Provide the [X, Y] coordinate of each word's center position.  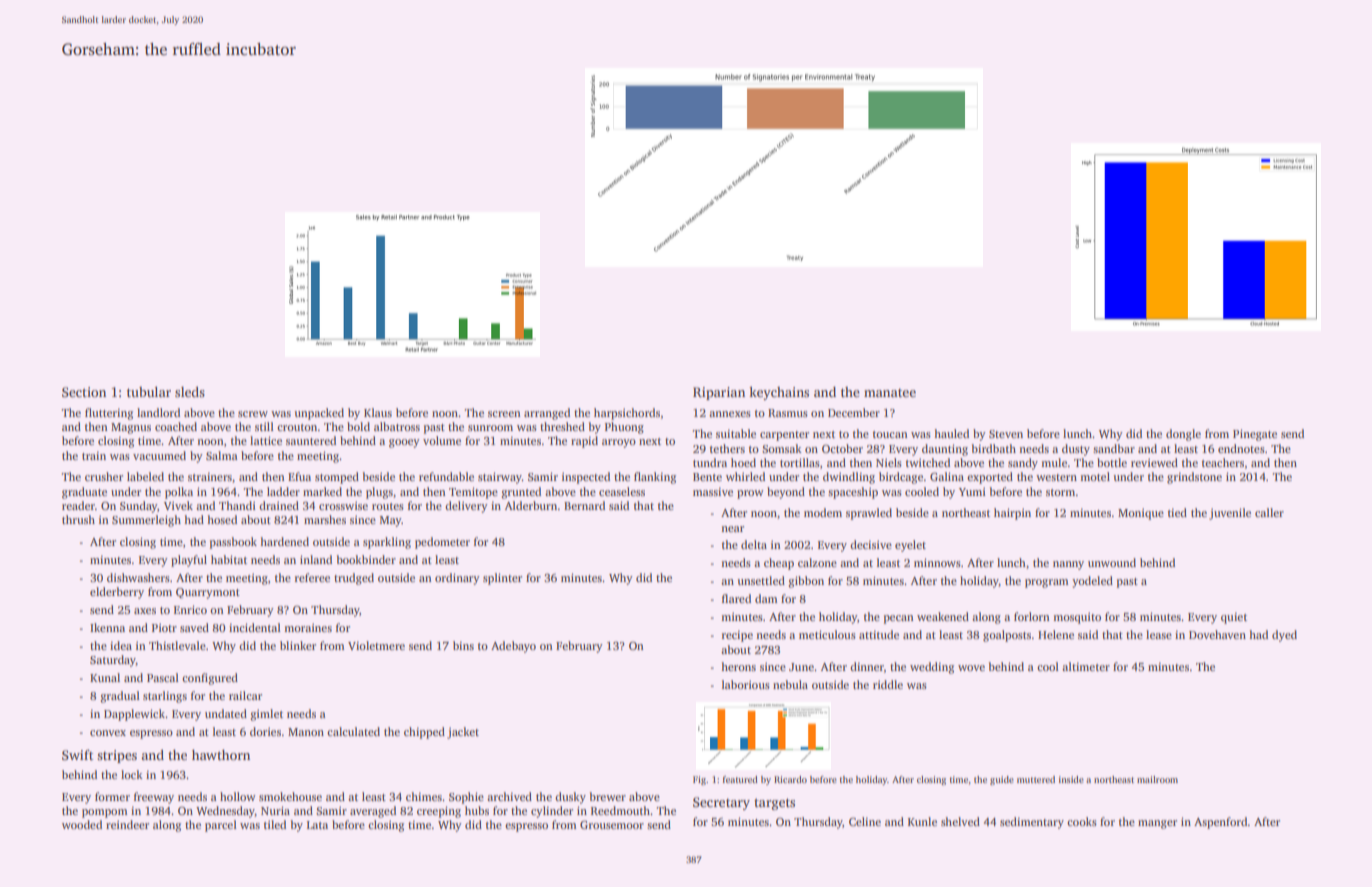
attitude [879, 634]
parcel [221, 826]
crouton [297, 427]
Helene [1056, 634]
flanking [655, 478]
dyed [1284, 636]
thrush [78, 519]
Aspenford [1221, 823]
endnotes [1241, 448]
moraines [308, 627]
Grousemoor [612, 824]
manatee [890, 393]
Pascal [163, 677]
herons [738, 666]
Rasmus [788, 413]
